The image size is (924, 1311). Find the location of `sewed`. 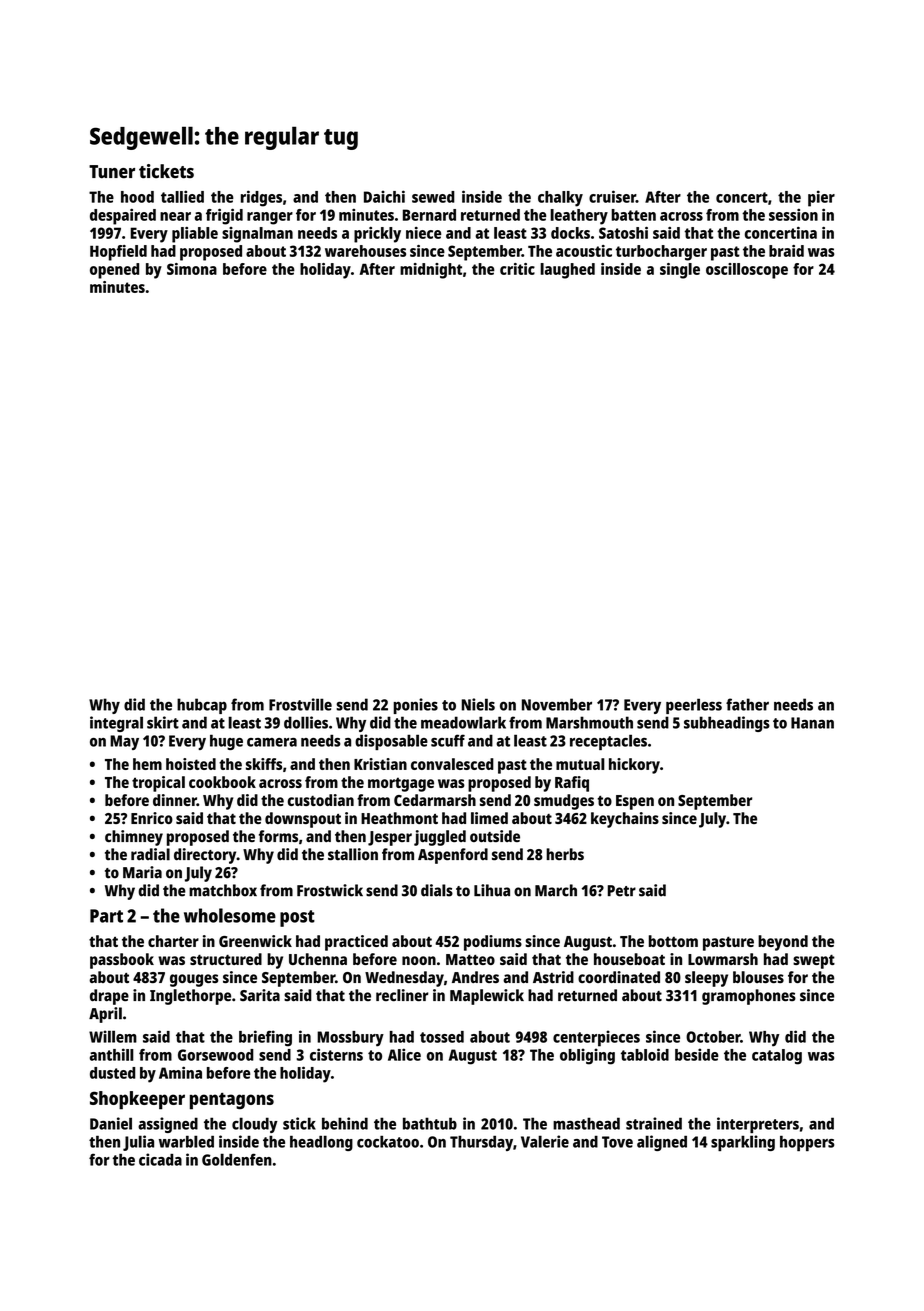

sewed is located at coordinates (433, 197).
